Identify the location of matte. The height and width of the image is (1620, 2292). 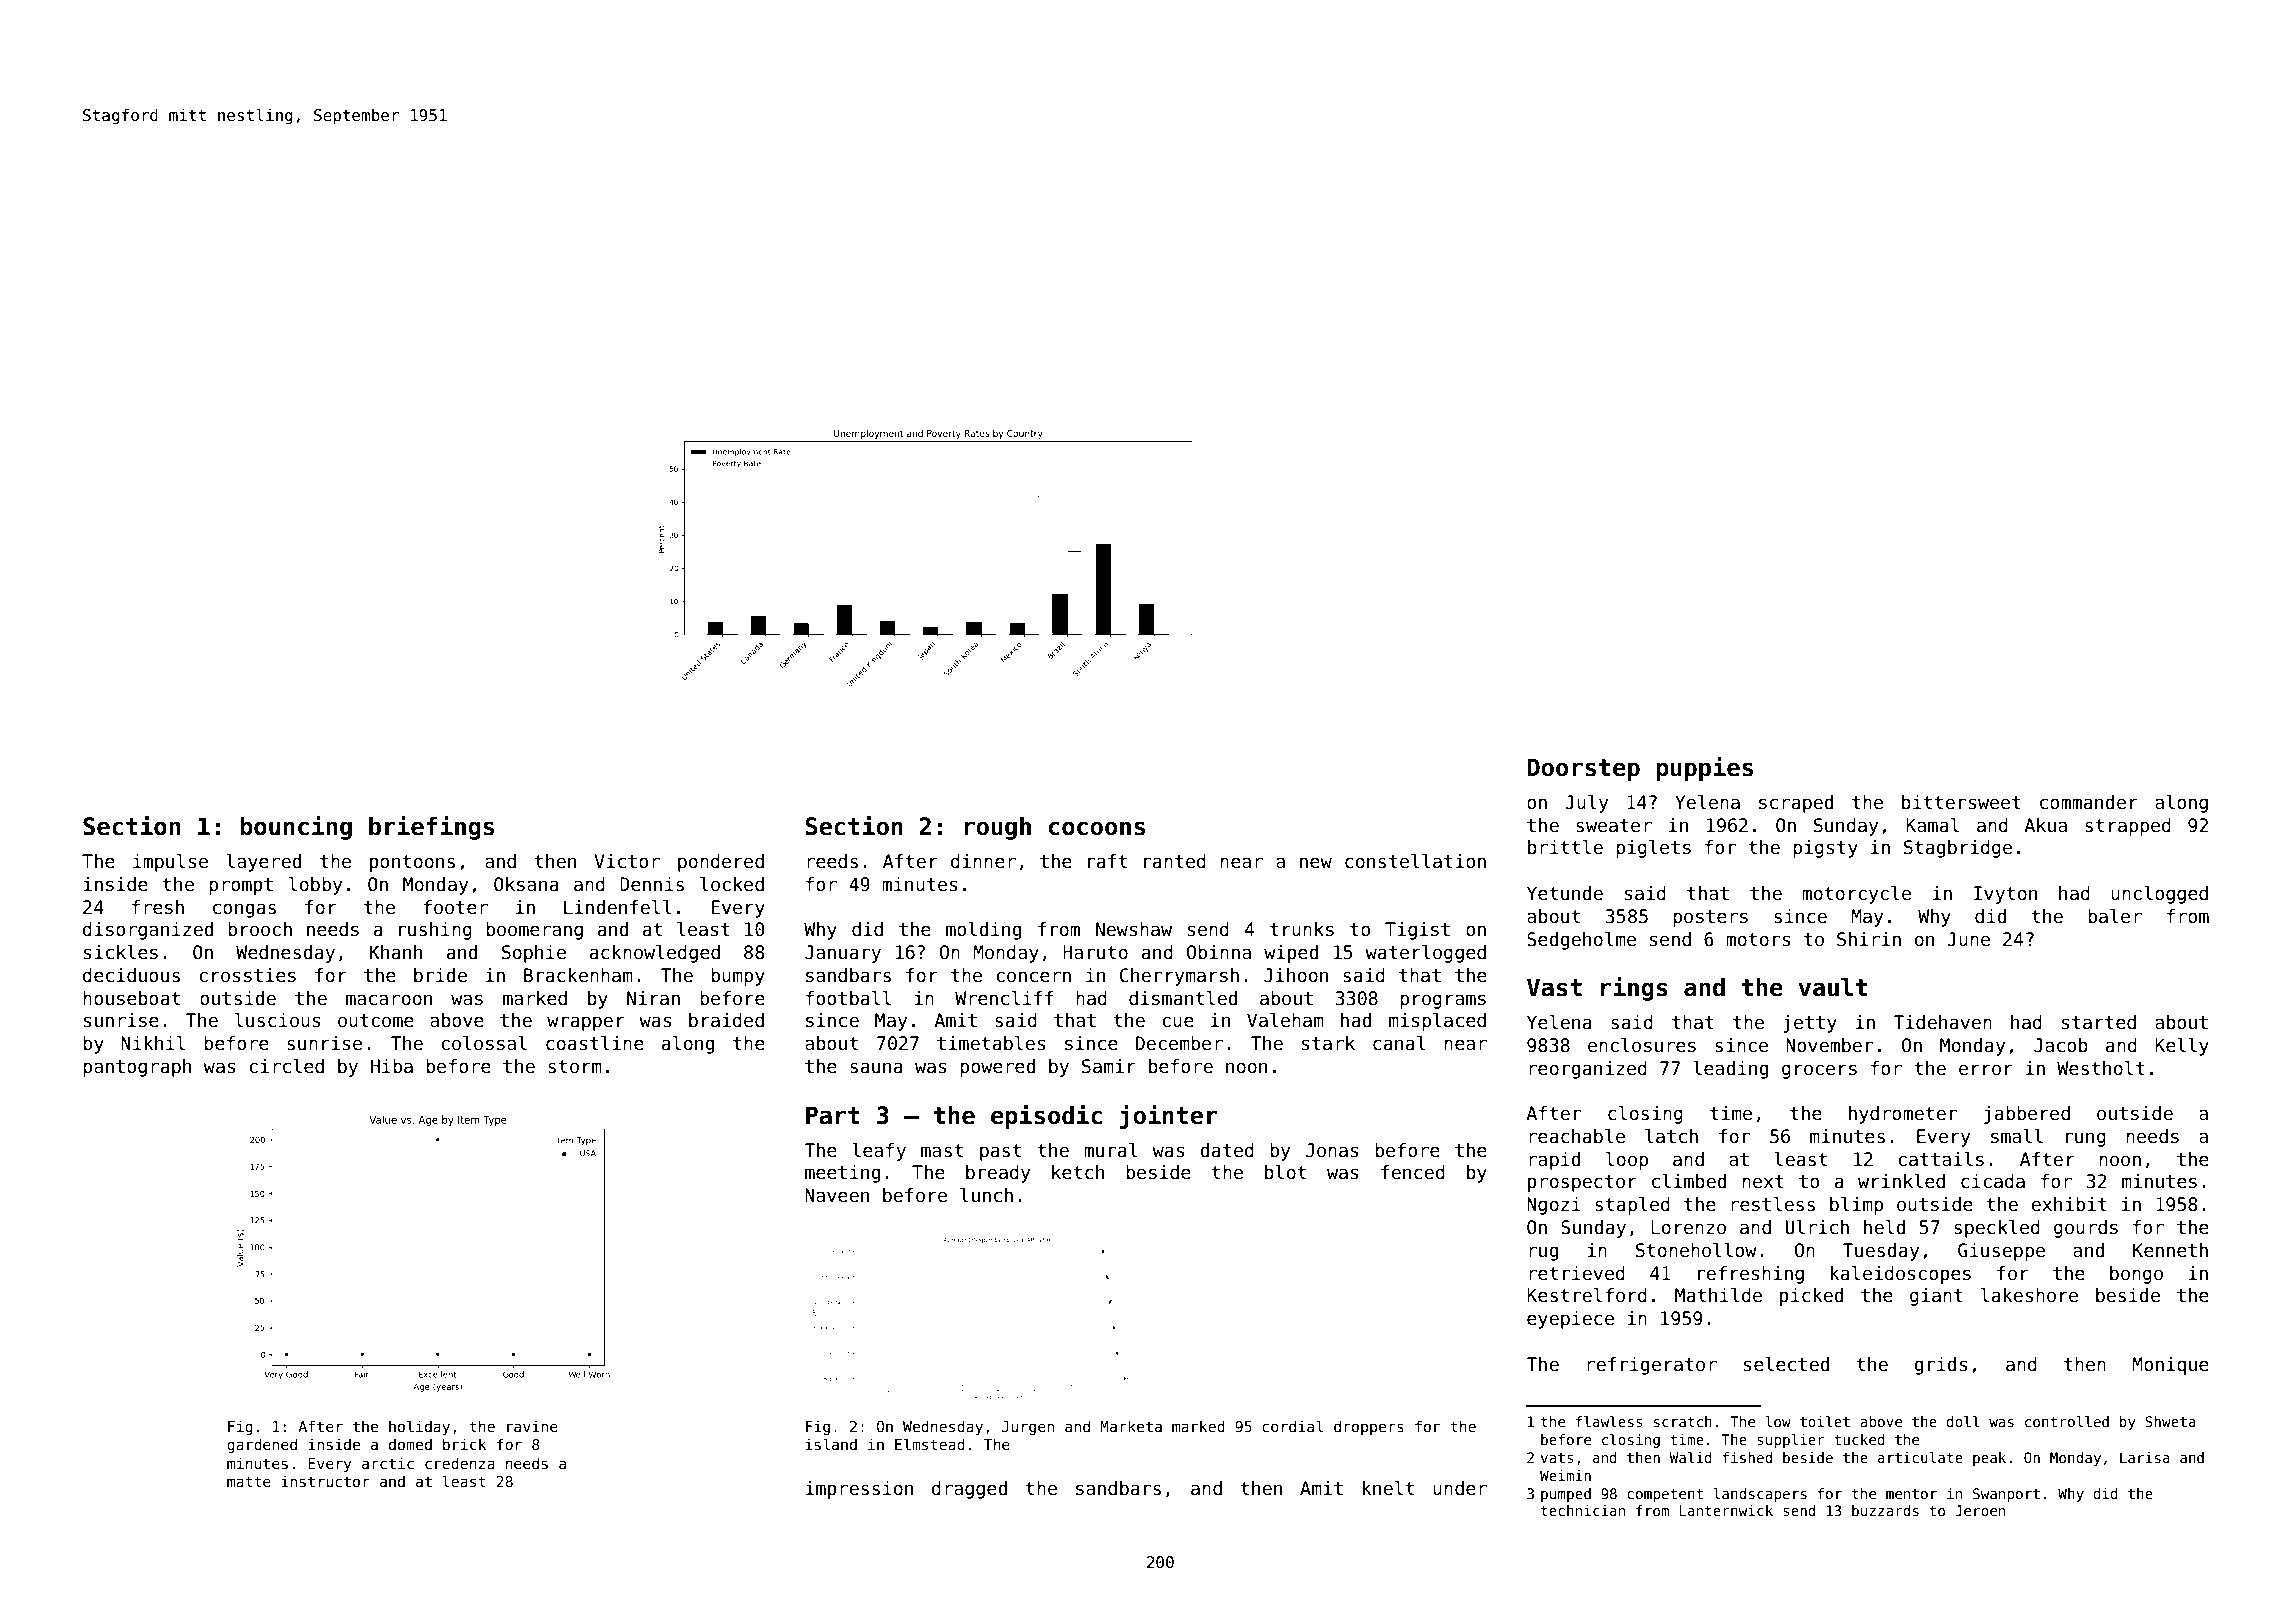
(249, 1481).
